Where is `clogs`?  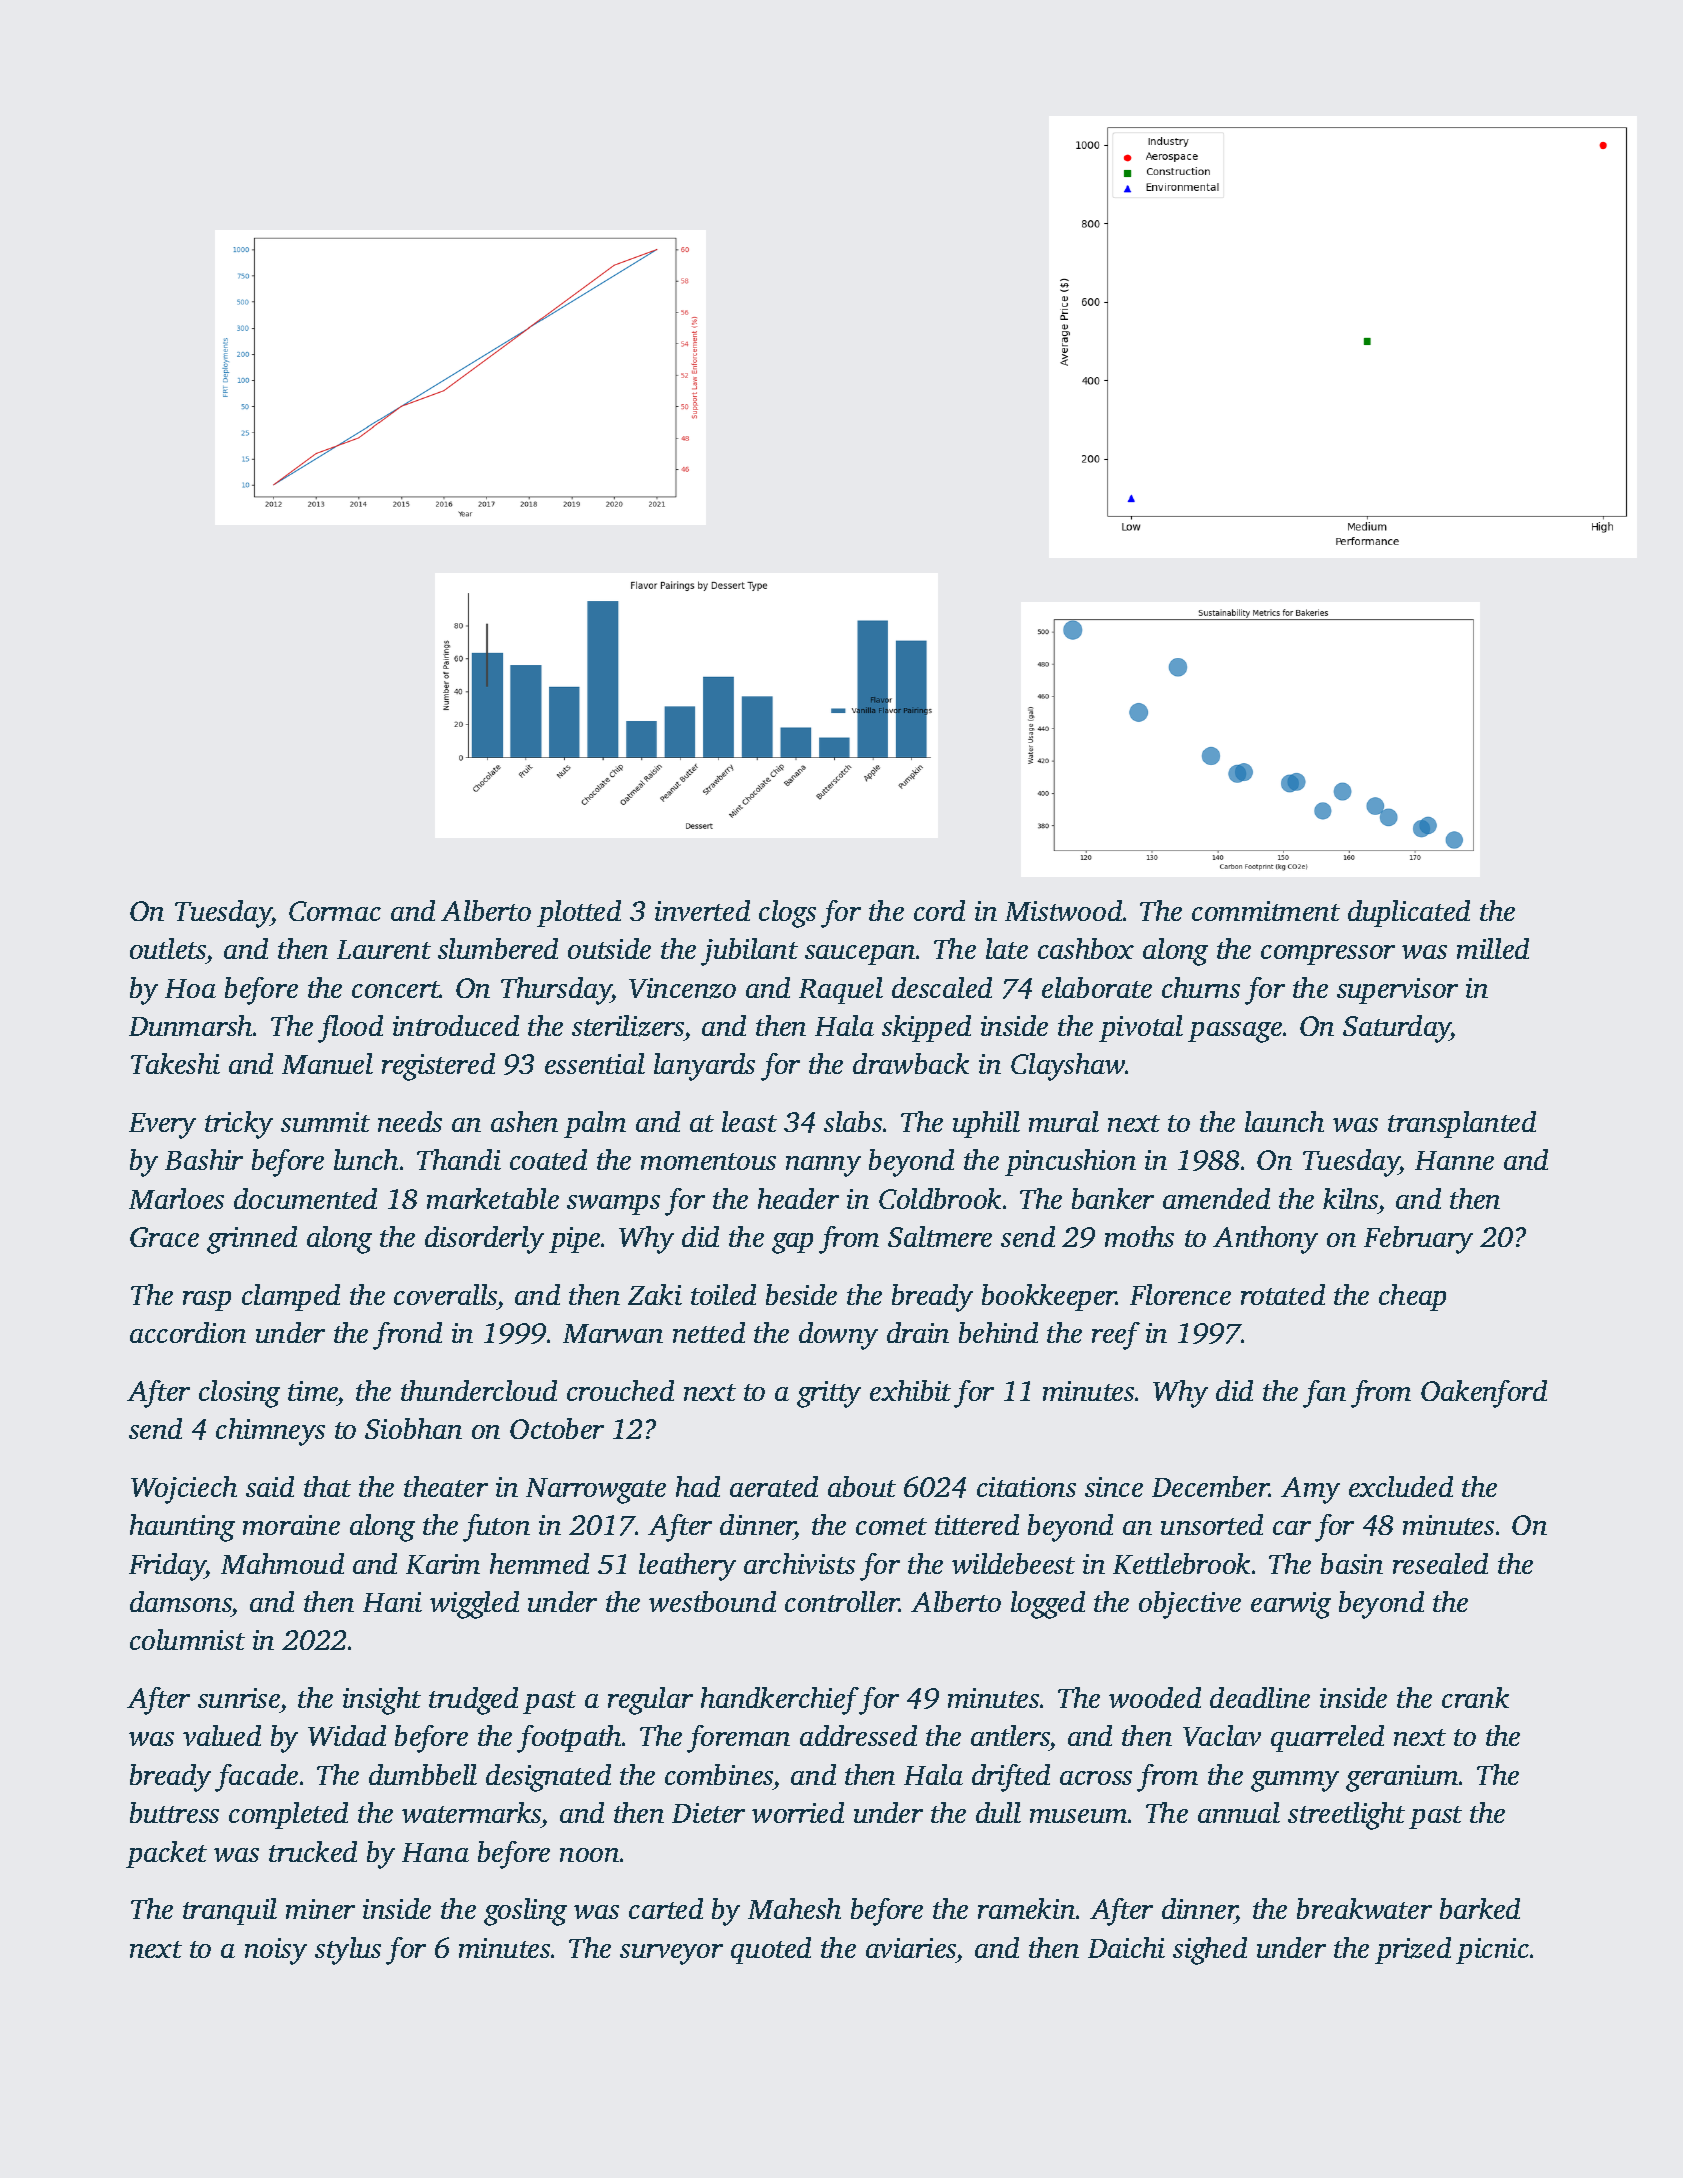 clogs is located at coordinates (787, 914).
